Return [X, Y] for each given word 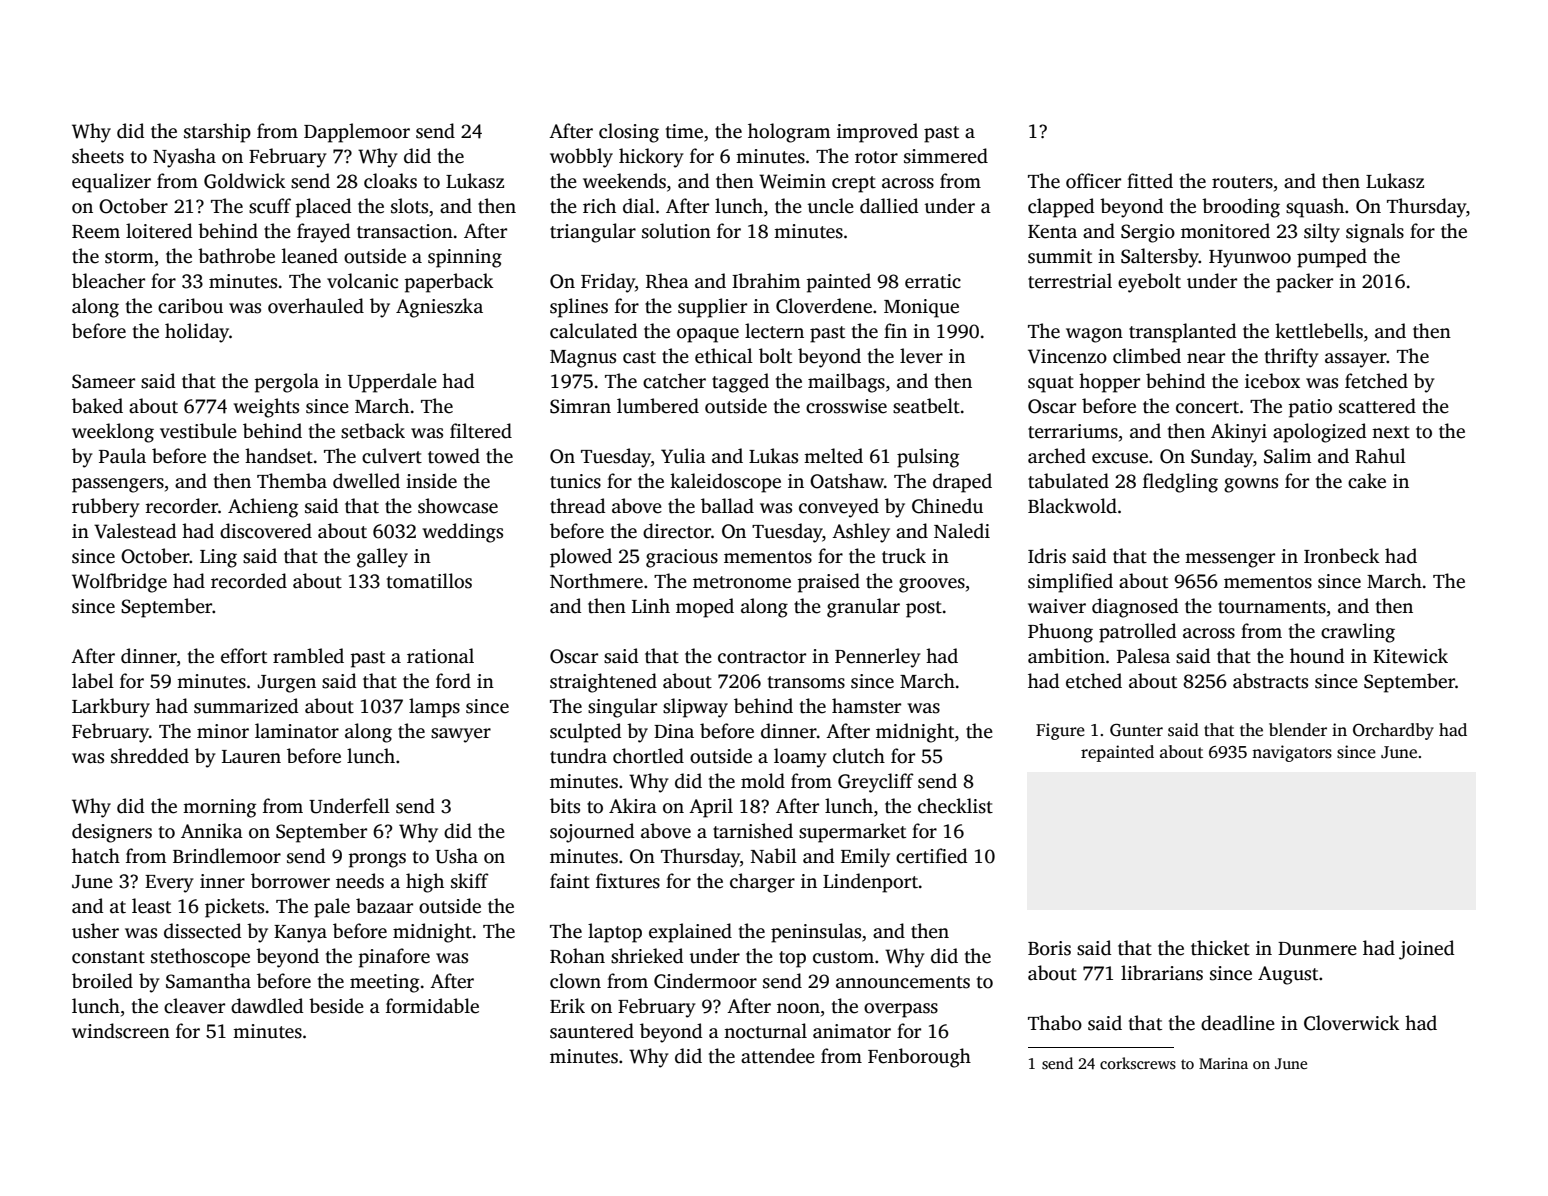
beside [336, 1006]
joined [1426, 950]
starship [217, 133]
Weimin [792, 181]
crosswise [846, 406]
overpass [901, 1010]
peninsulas [816, 933]
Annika [212, 831]
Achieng [263, 508]
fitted [1150, 181]
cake [1367, 481]
